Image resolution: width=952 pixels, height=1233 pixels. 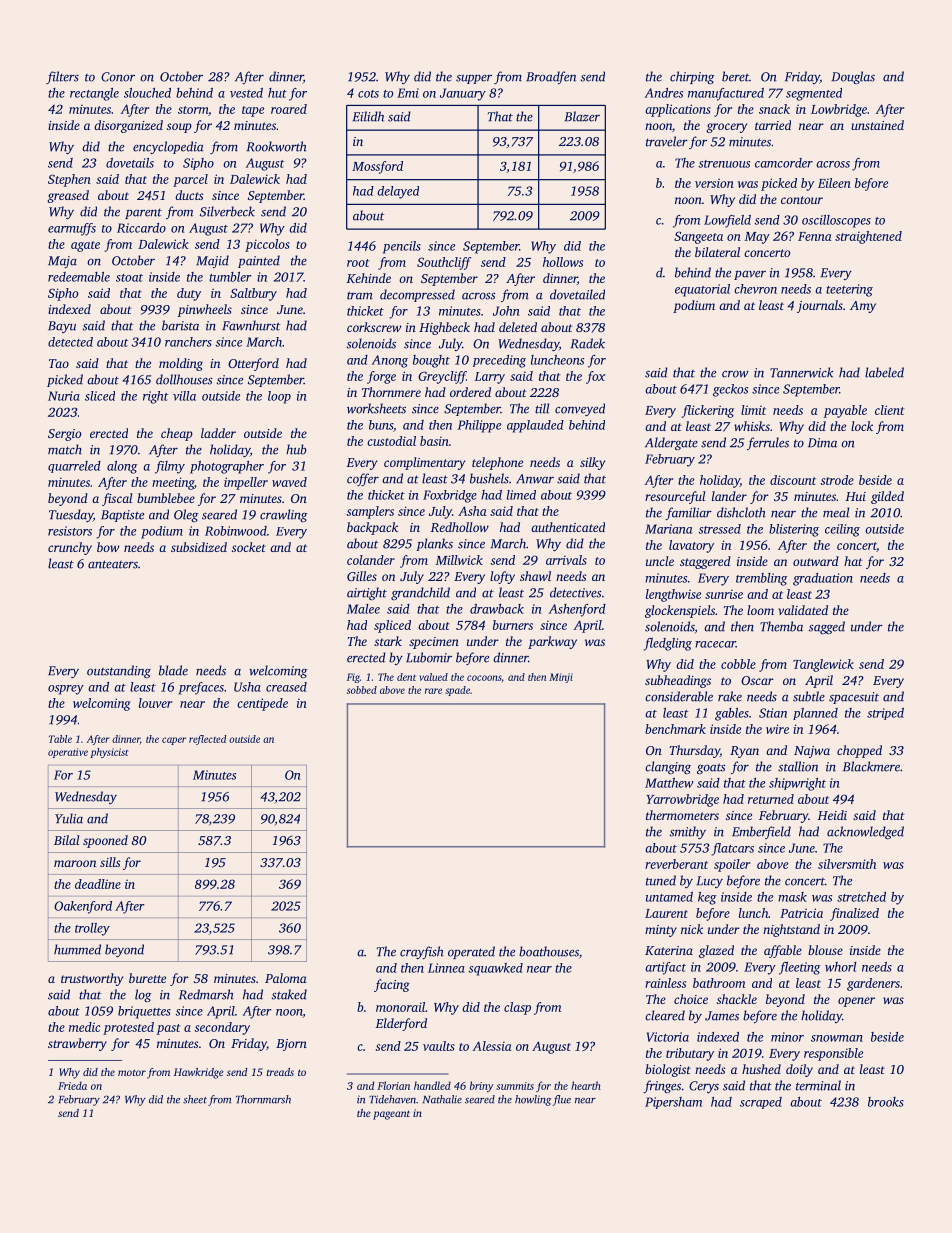 What do you see at coordinates (671, 443) in the page?
I see `Aldergate` at bounding box center [671, 443].
